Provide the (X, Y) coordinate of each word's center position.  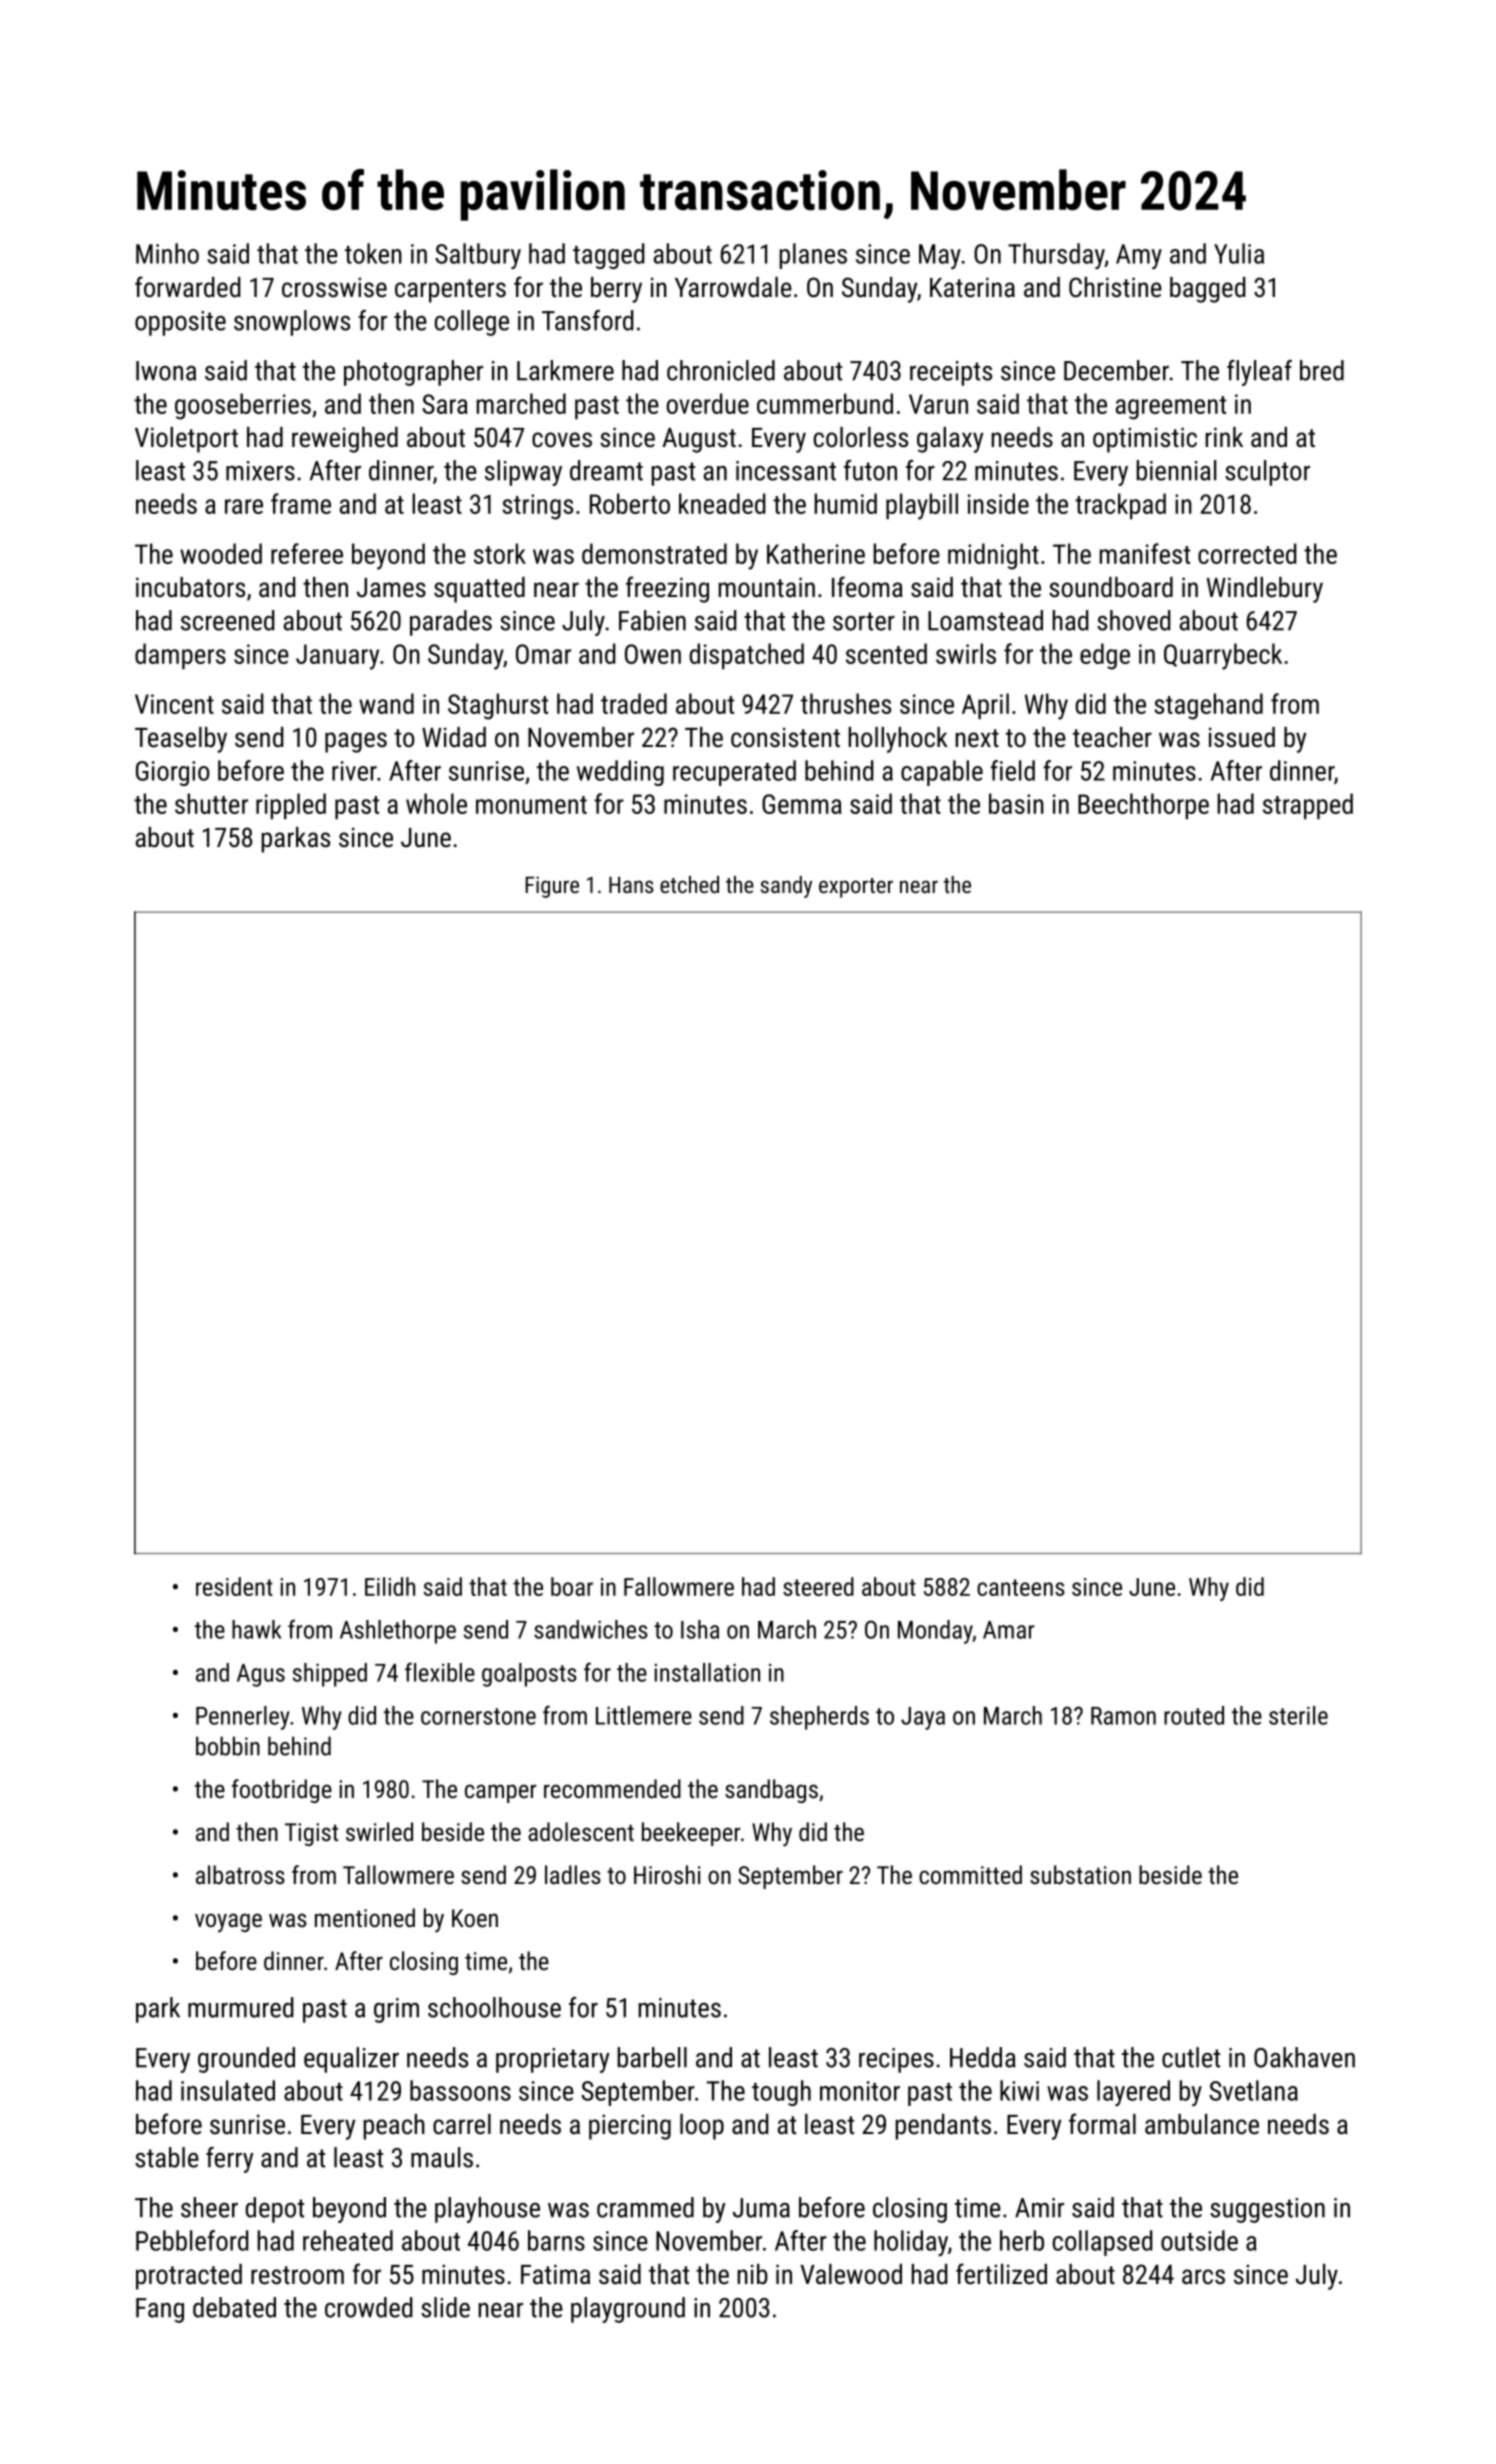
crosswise (334, 287)
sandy (786, 887)
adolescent (581, 1831)
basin (1016, 803)
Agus (261, 1675)
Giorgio (173, 773)
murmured (241, 2007)
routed (1194, 1715)
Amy (1139, 256)
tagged (609, 256)
